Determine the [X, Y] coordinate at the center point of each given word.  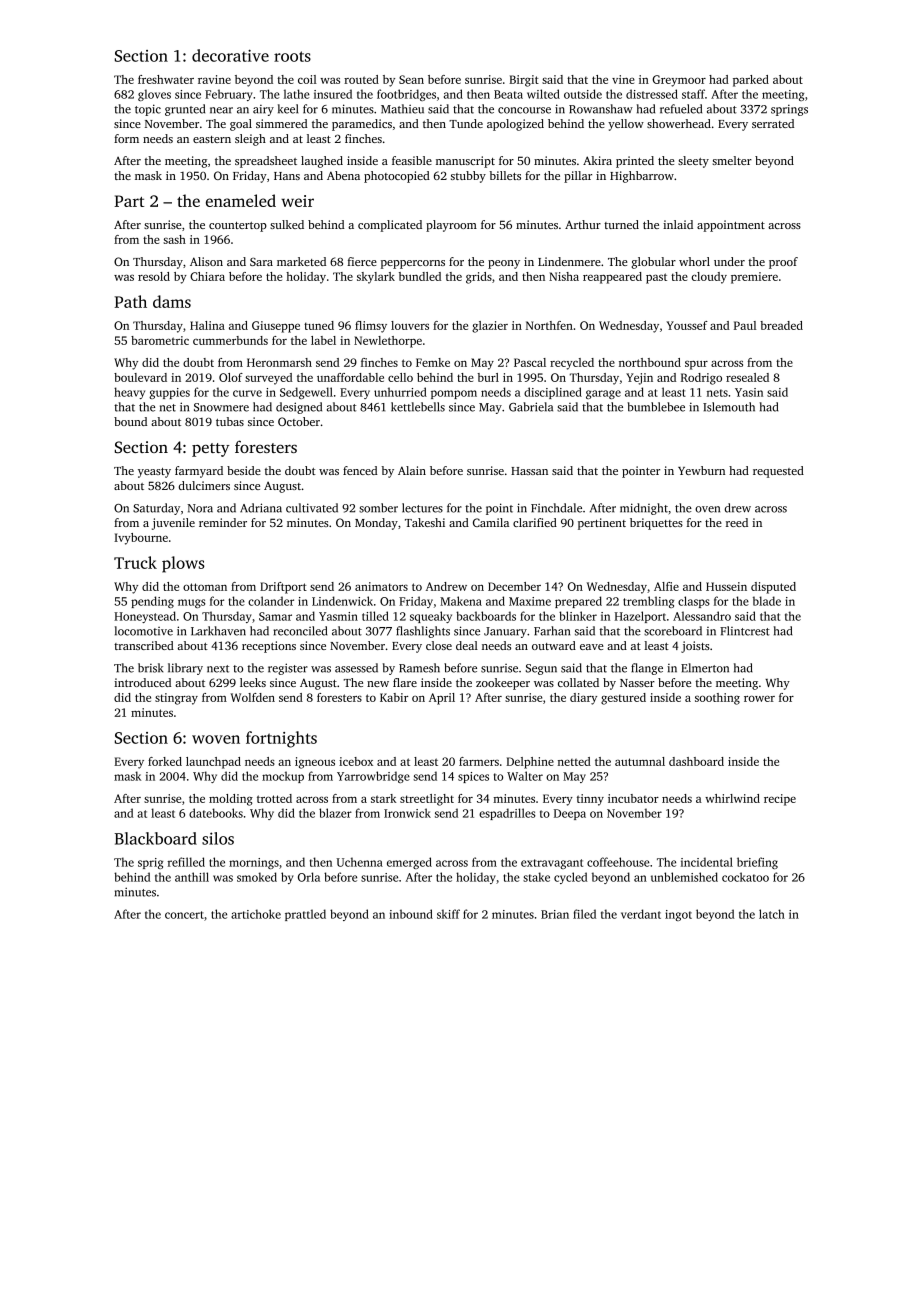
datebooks [216, 813]
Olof [231, 377]
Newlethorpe [388, 342]
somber [378, 508]
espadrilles [507, 814]
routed [361, 79]
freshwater [166, 79]
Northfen [549, 325]
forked [165, 761]
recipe [780, 800]
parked [751, 81]
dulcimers [204, 485]
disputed [773, 588]
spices [473, 777]
